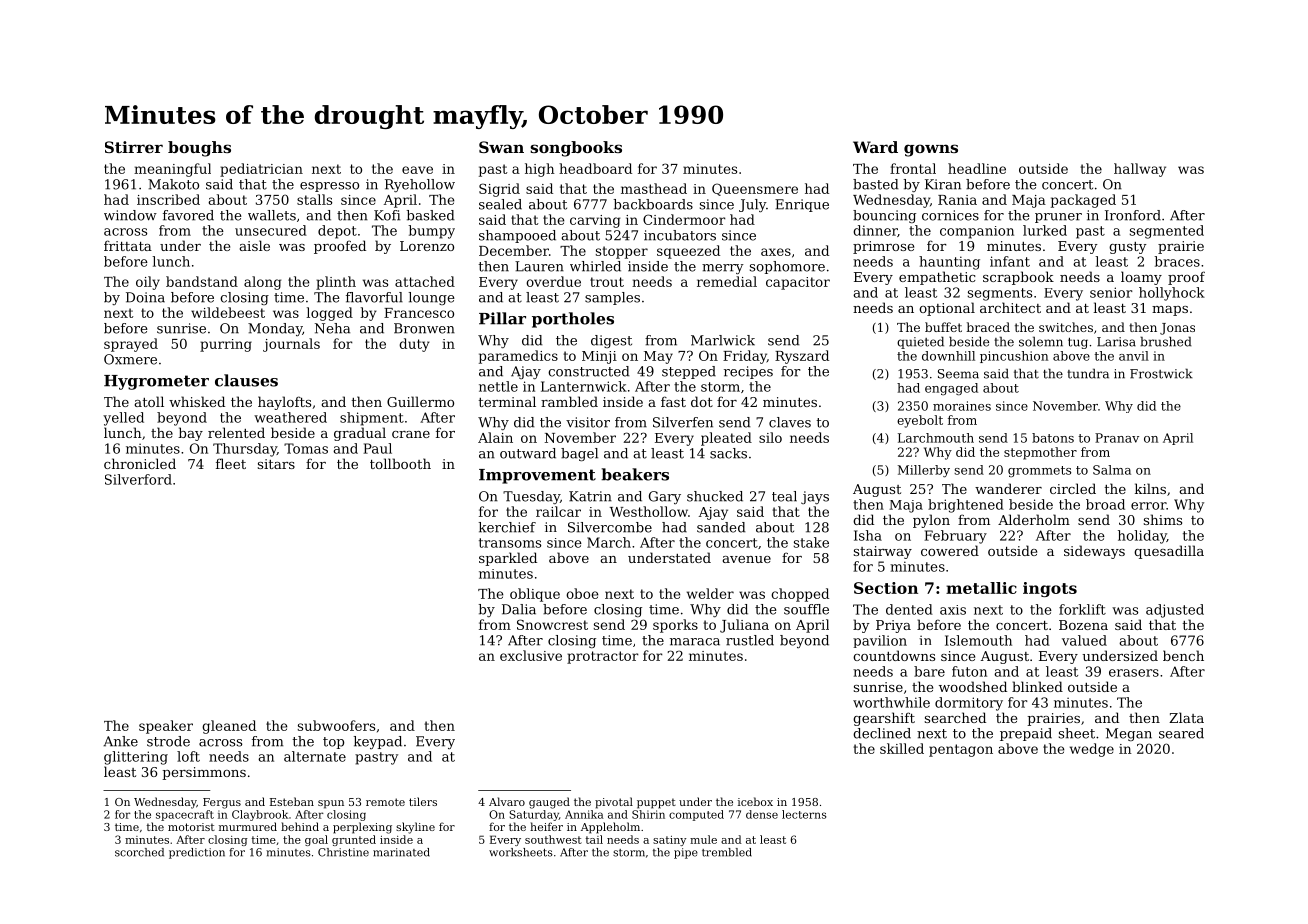  What do you see at coordinates (131, 345) in the page?
I see `sprayed` at bounding box center [131, 345].
